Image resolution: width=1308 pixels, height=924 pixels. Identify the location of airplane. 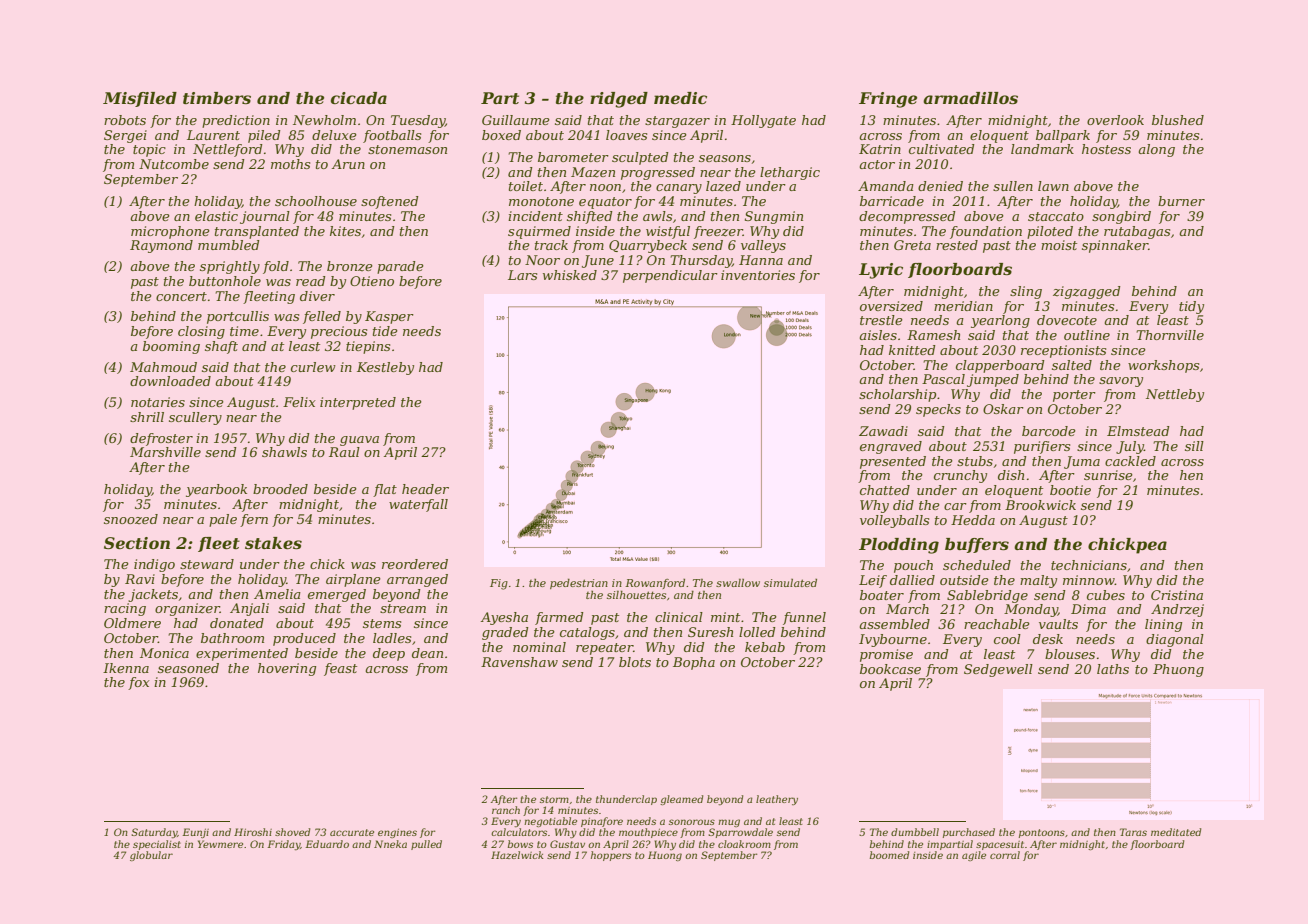
(353, 580).
